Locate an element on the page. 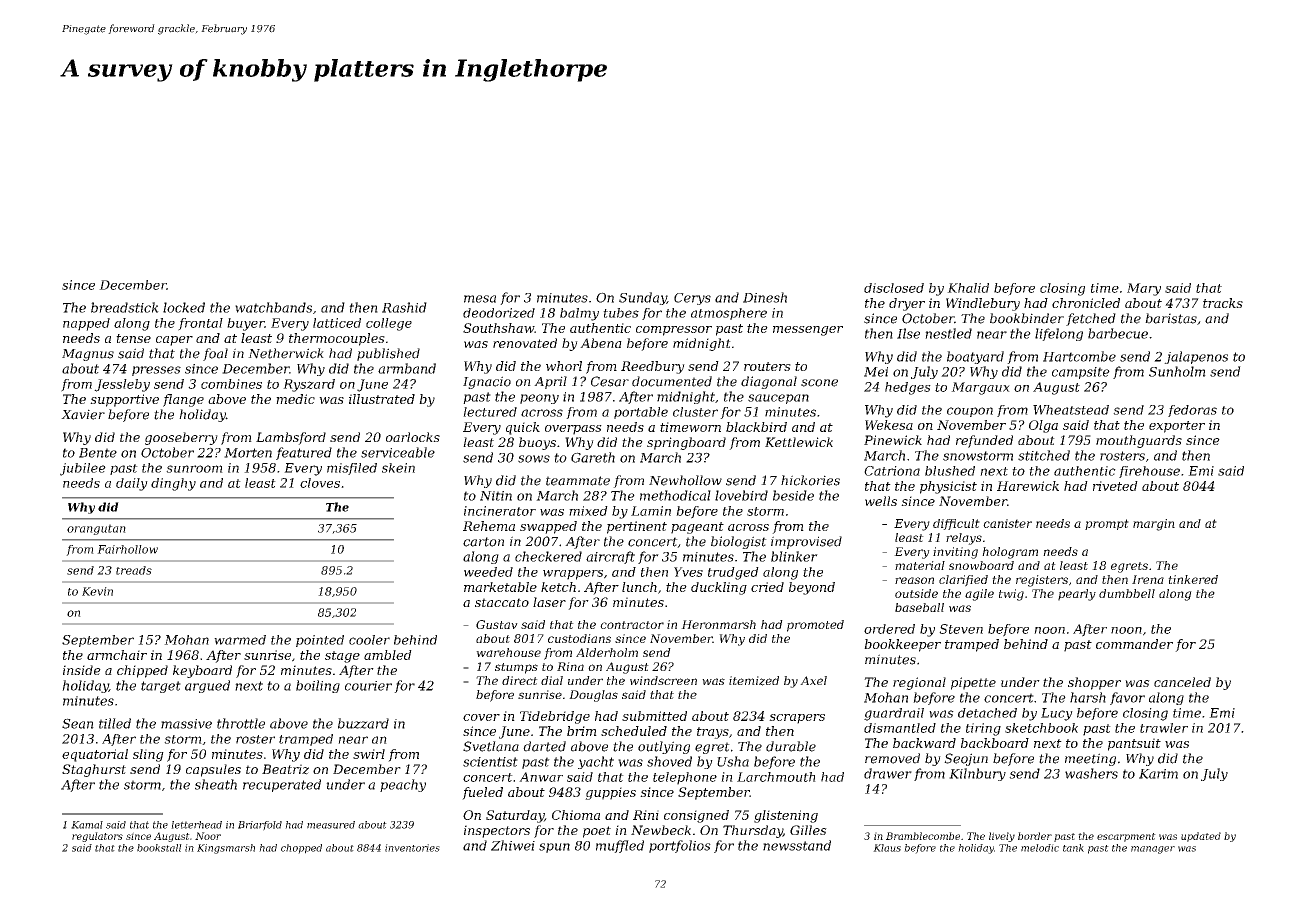 The width and height of the image is (1308, 924). buyer is located at coordinates (246, 324).
